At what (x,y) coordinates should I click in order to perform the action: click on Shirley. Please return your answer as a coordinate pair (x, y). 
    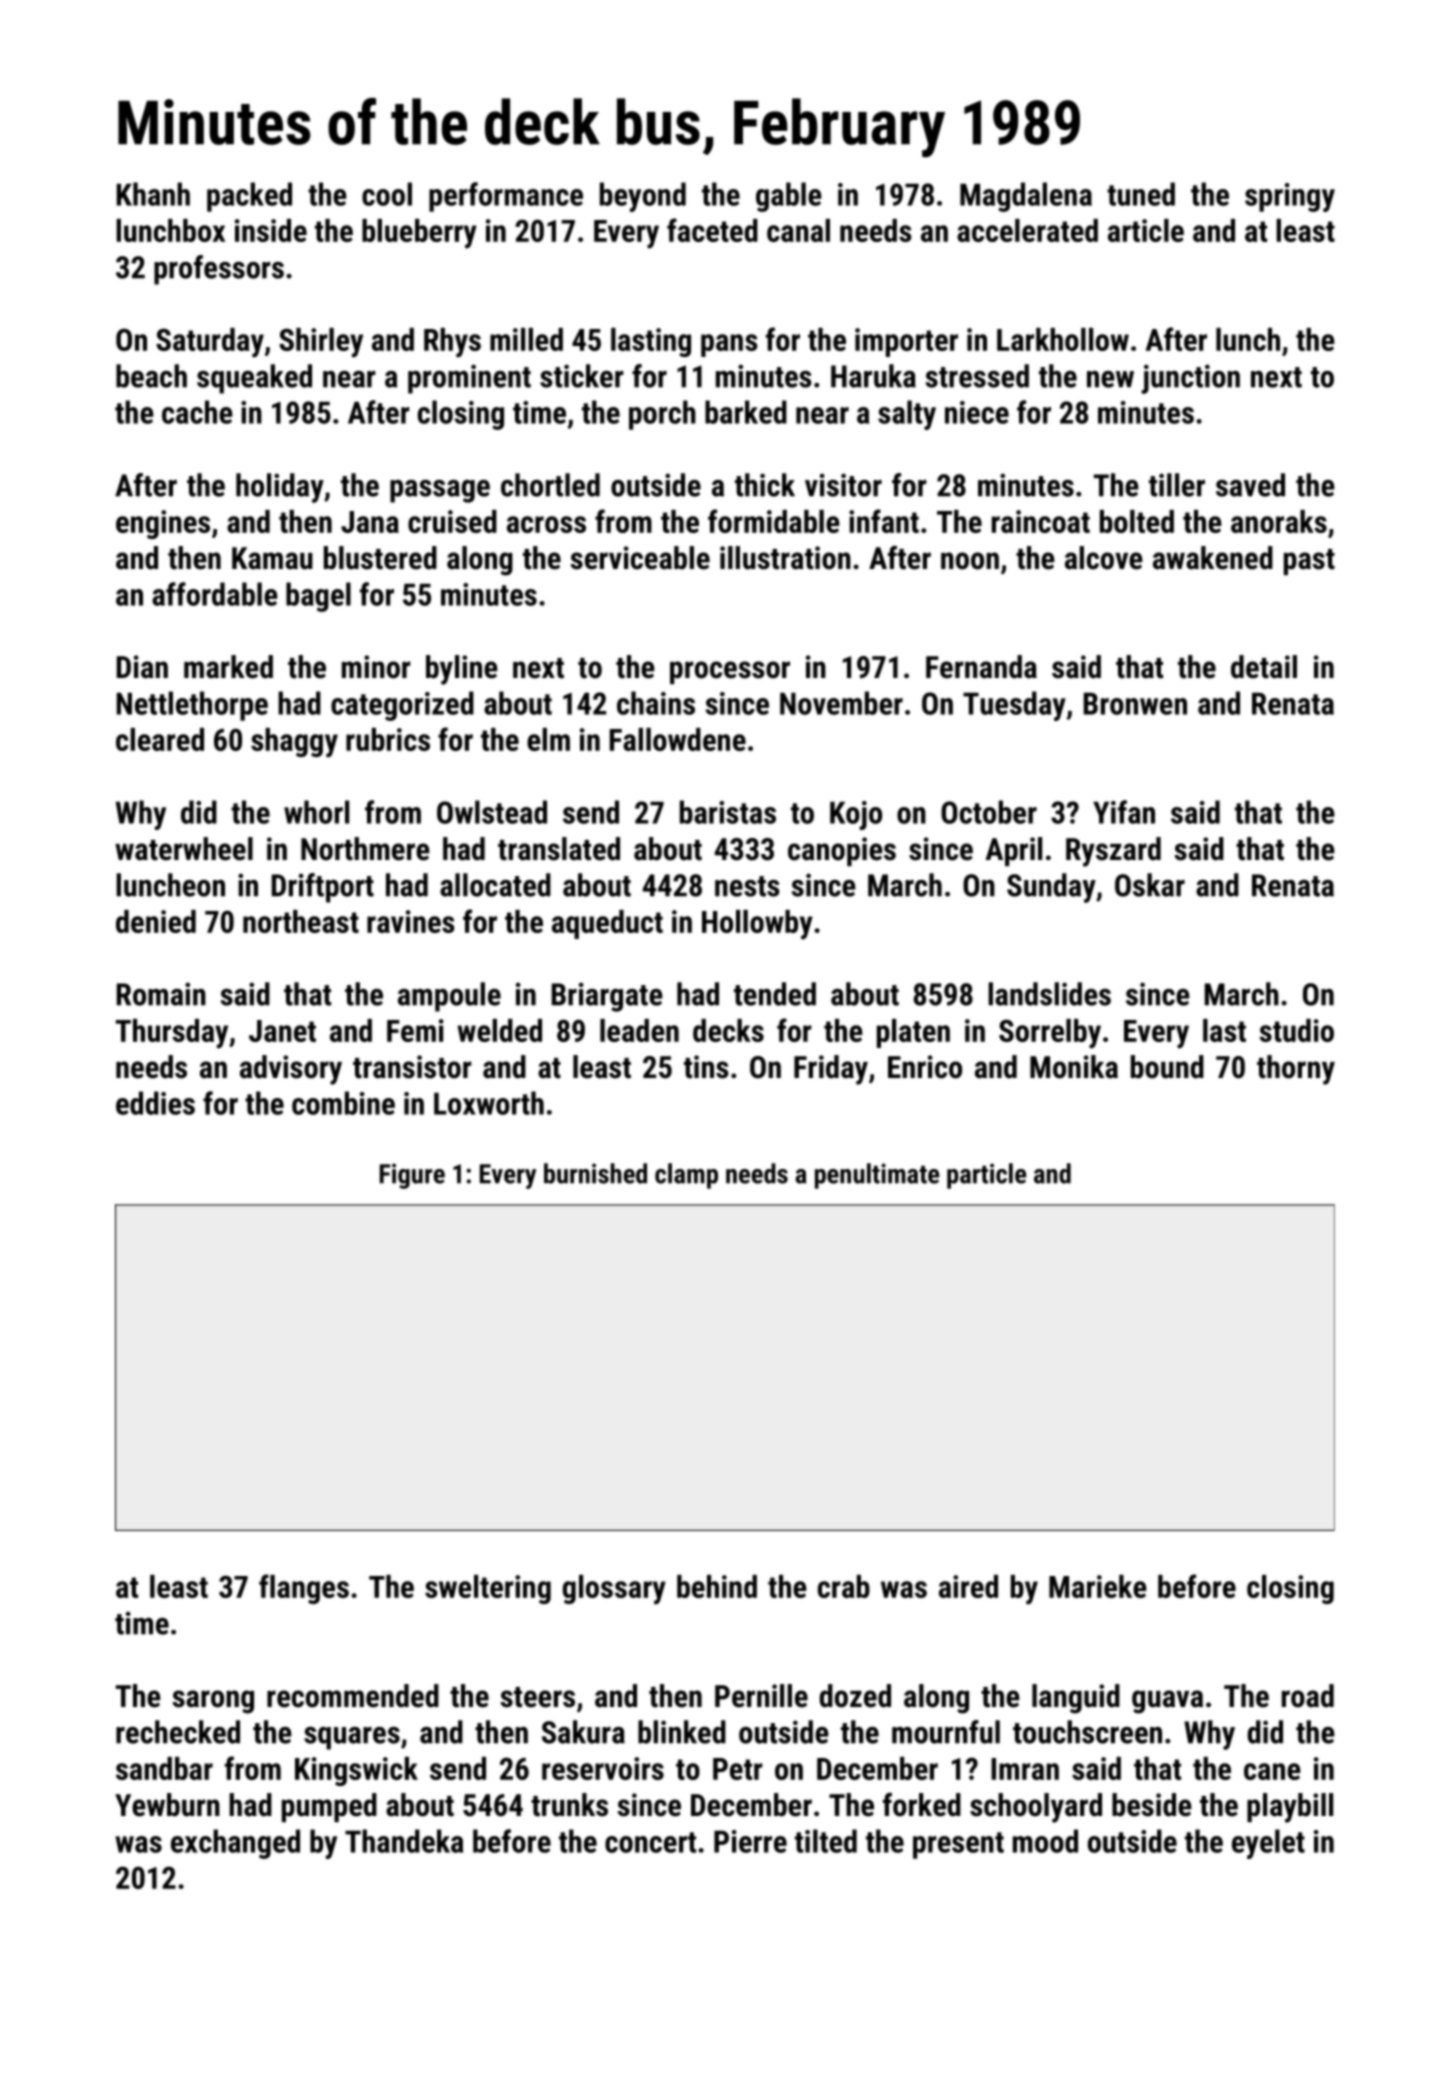
    Looking at the image, I should click on (321, 343).
